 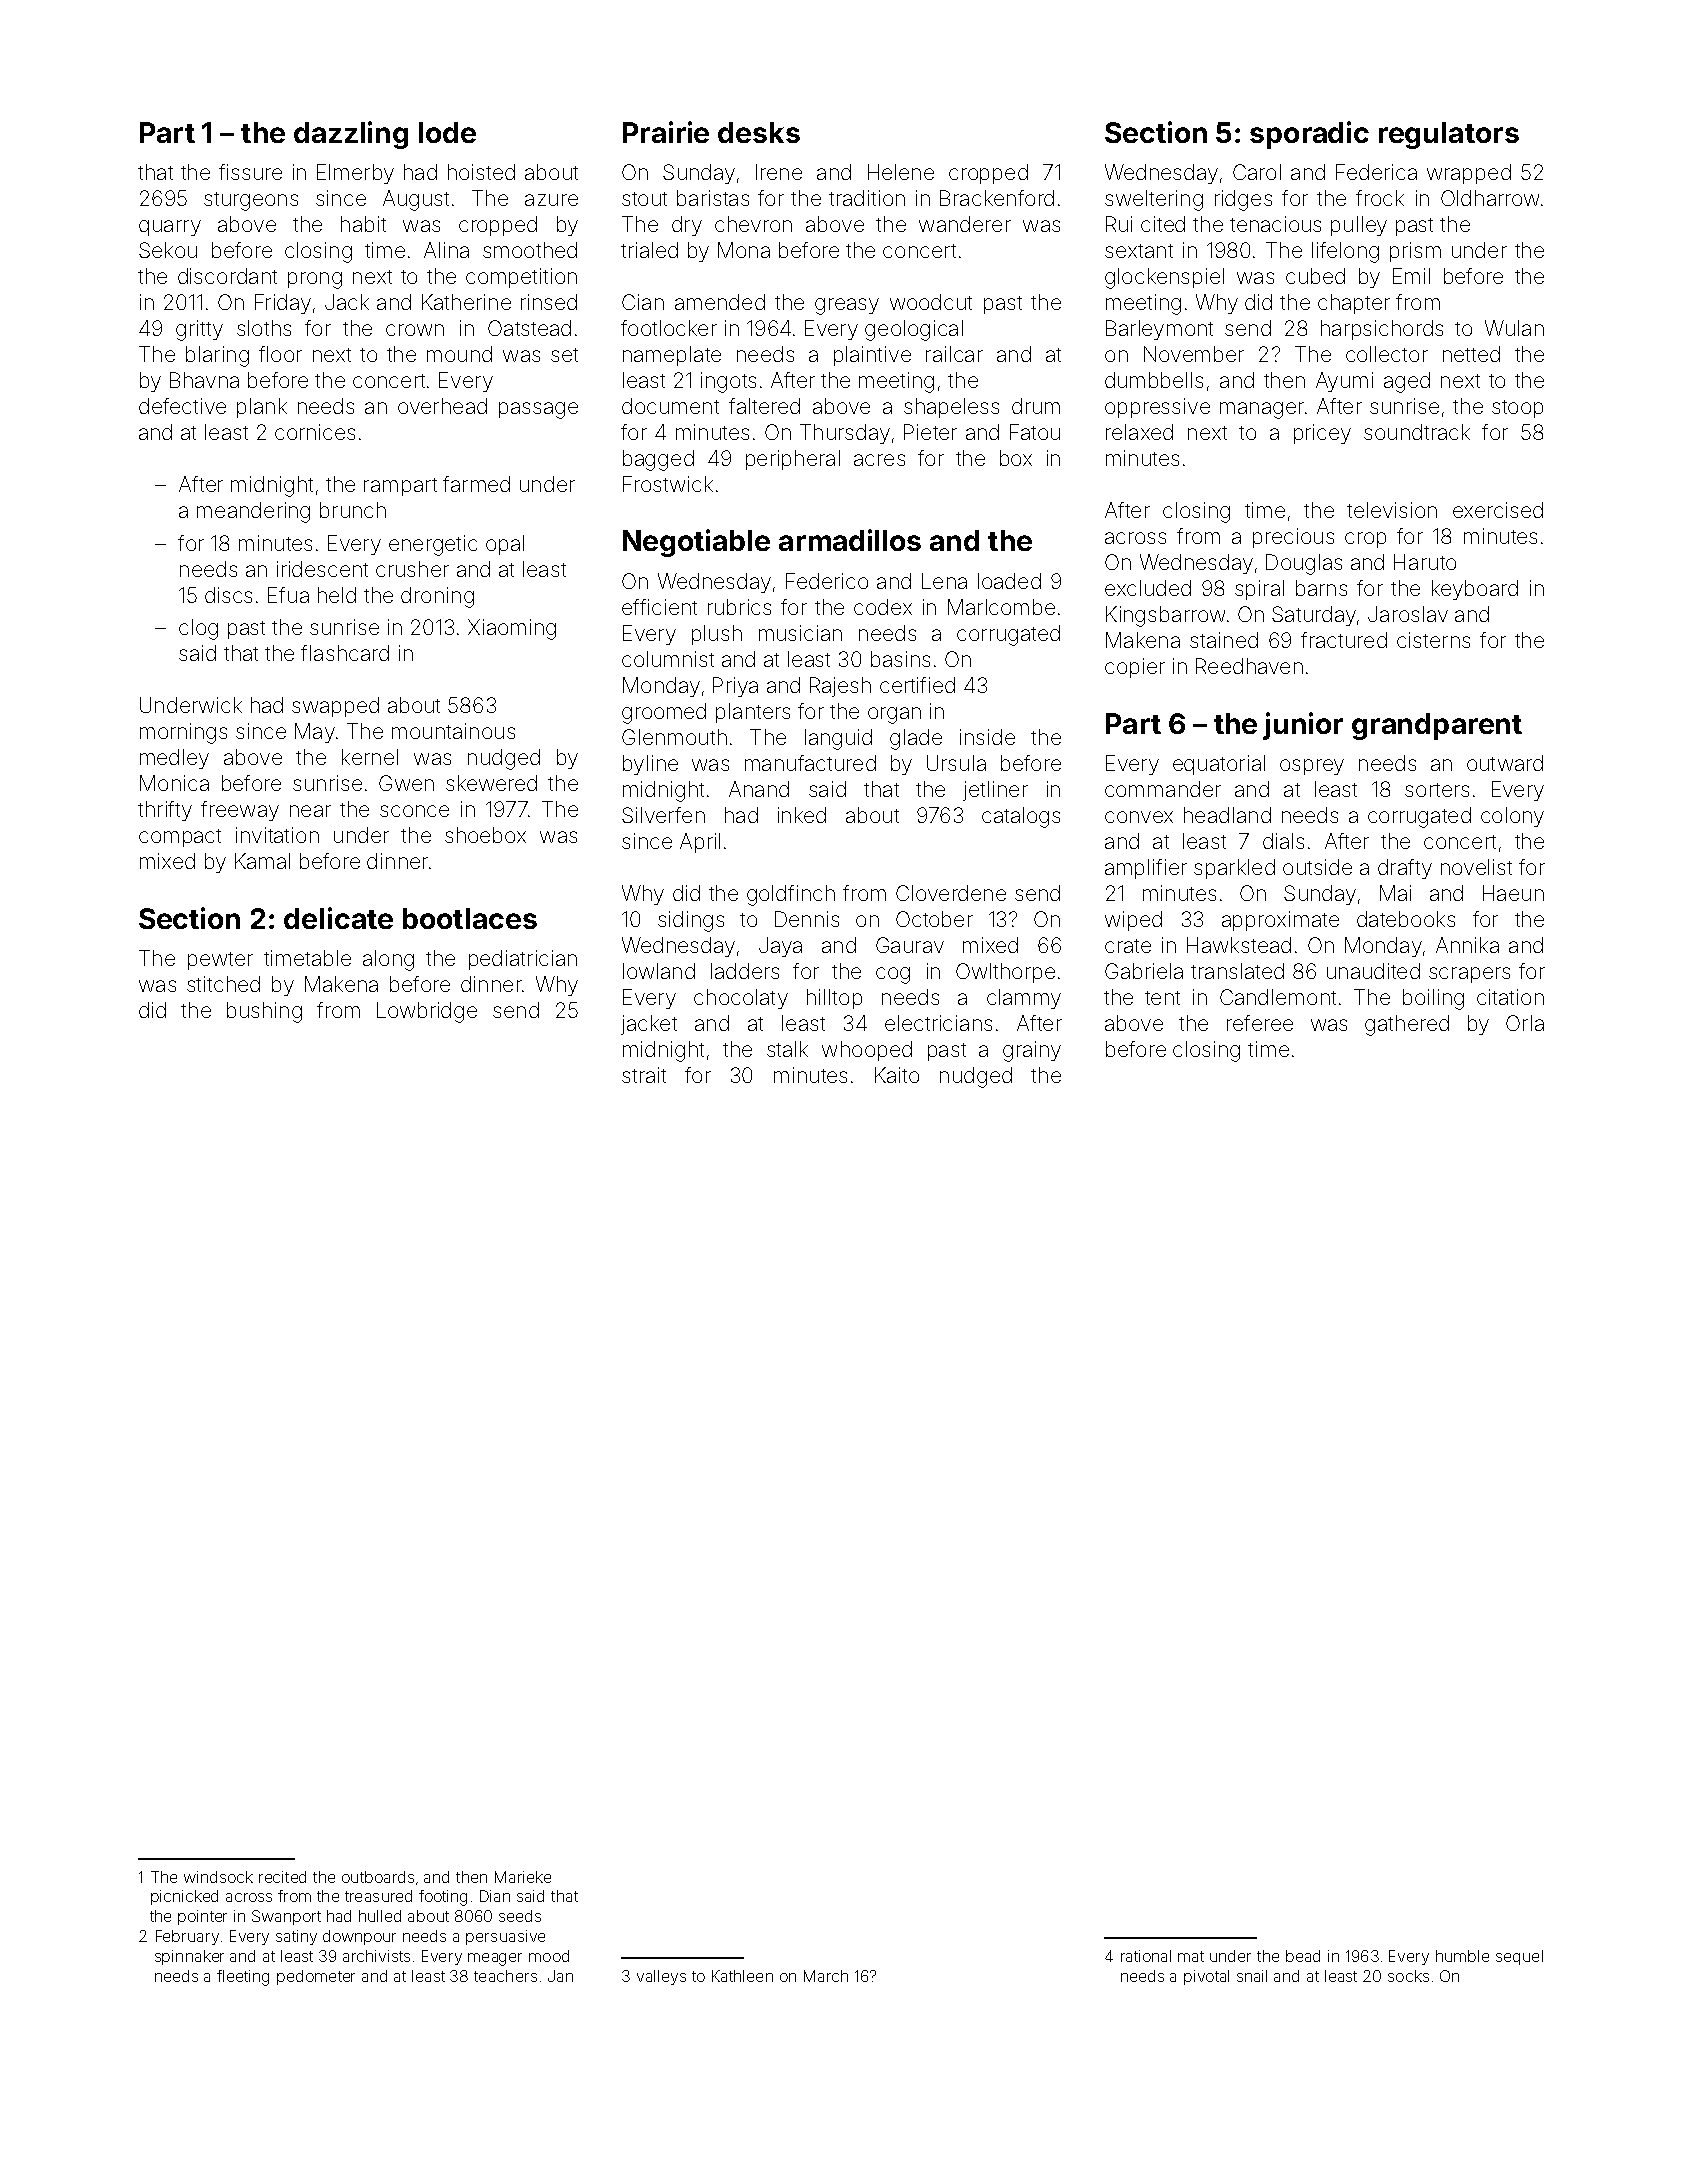 I want to click on Ursula, so click(x=956, y=763).
